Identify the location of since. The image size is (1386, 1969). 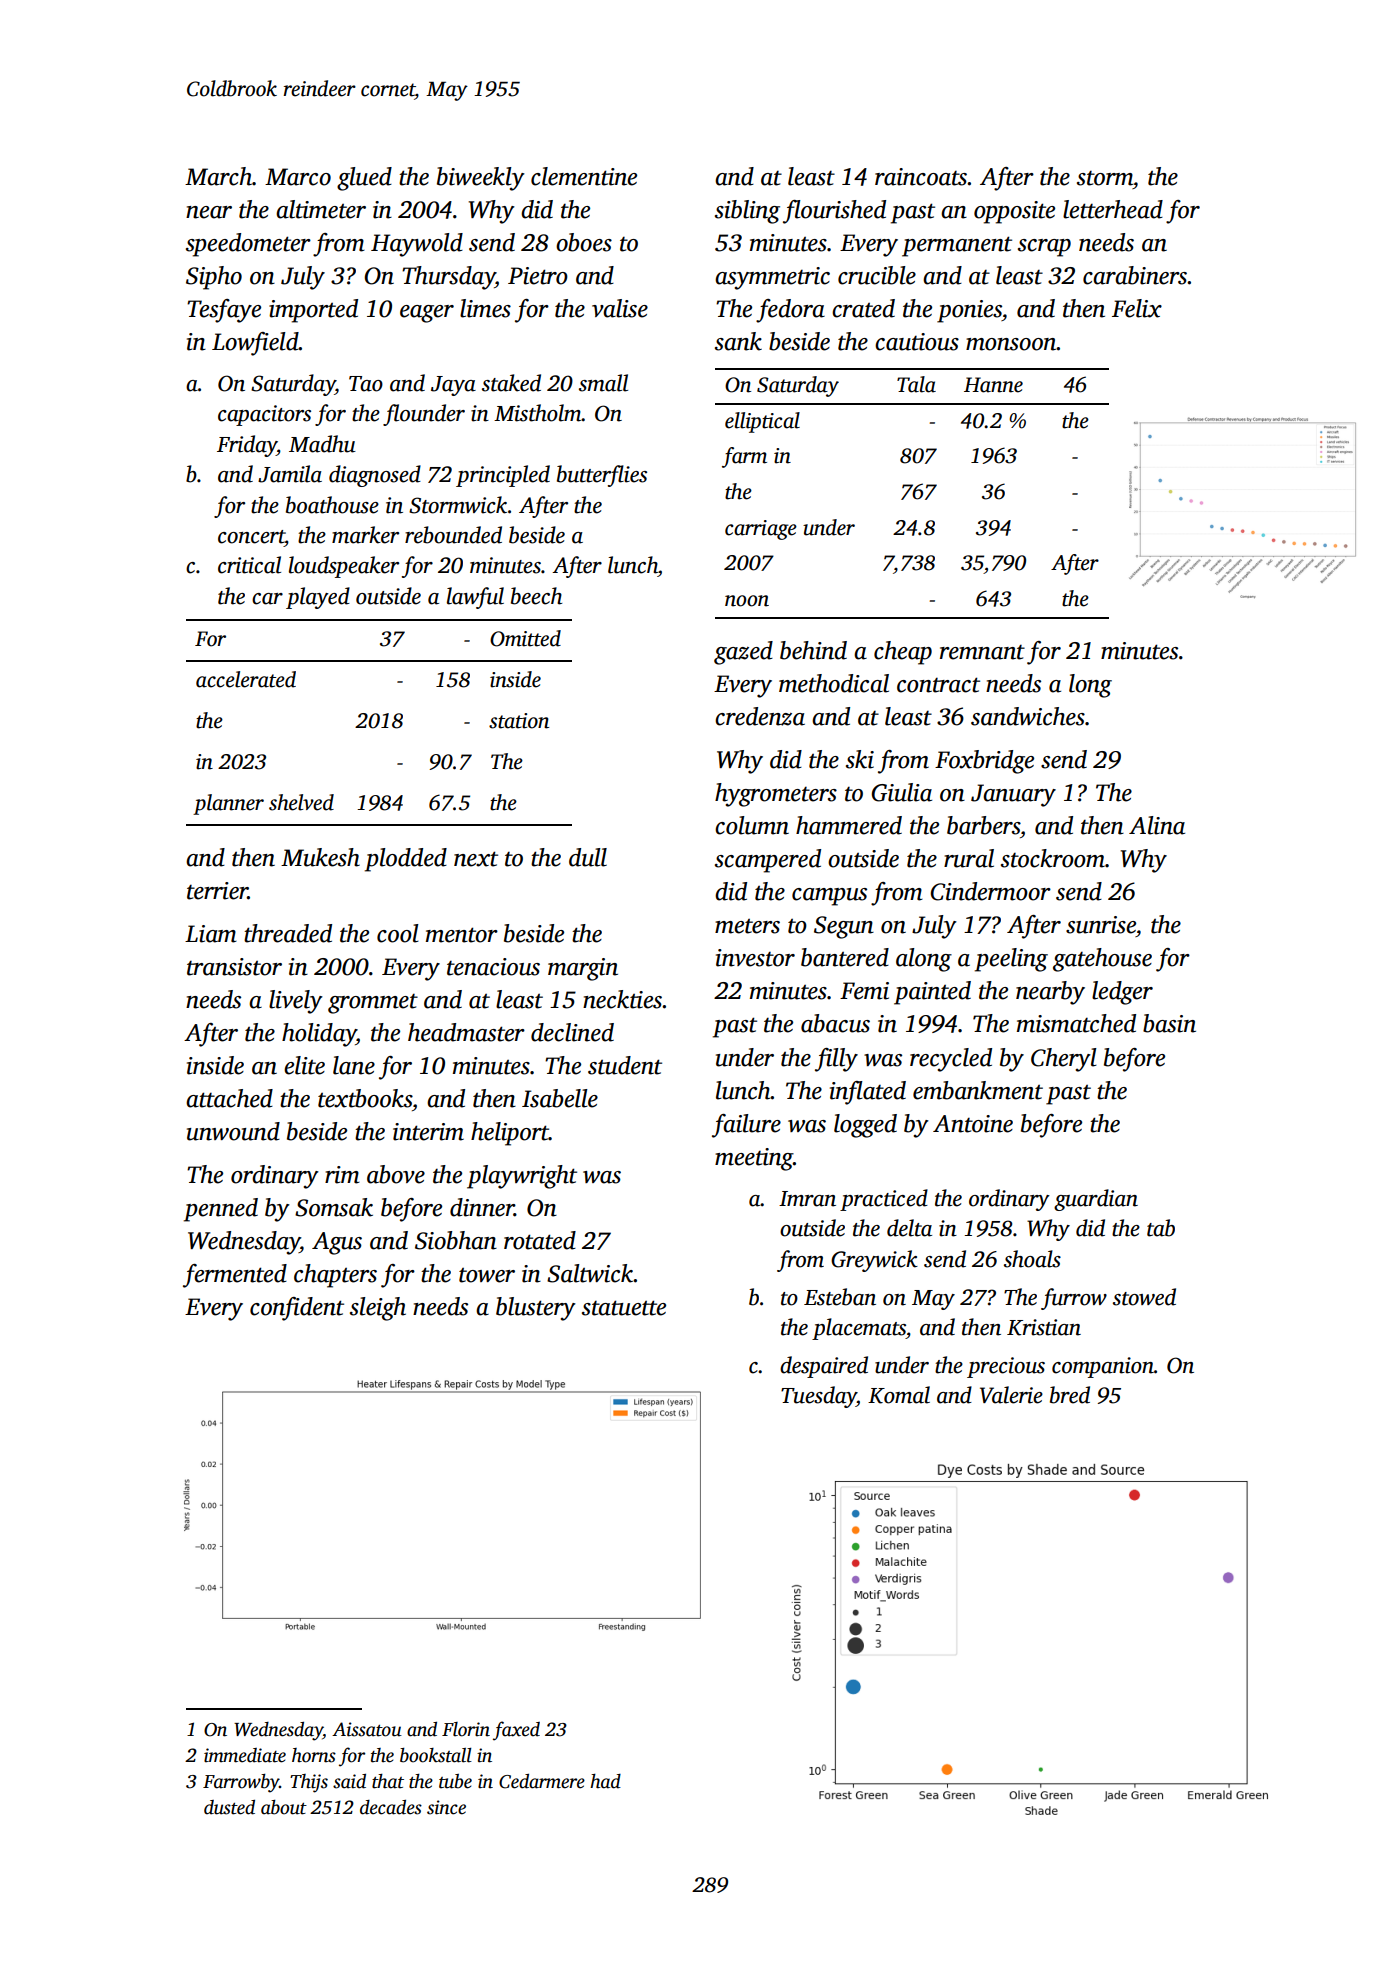
(446, 1807).
